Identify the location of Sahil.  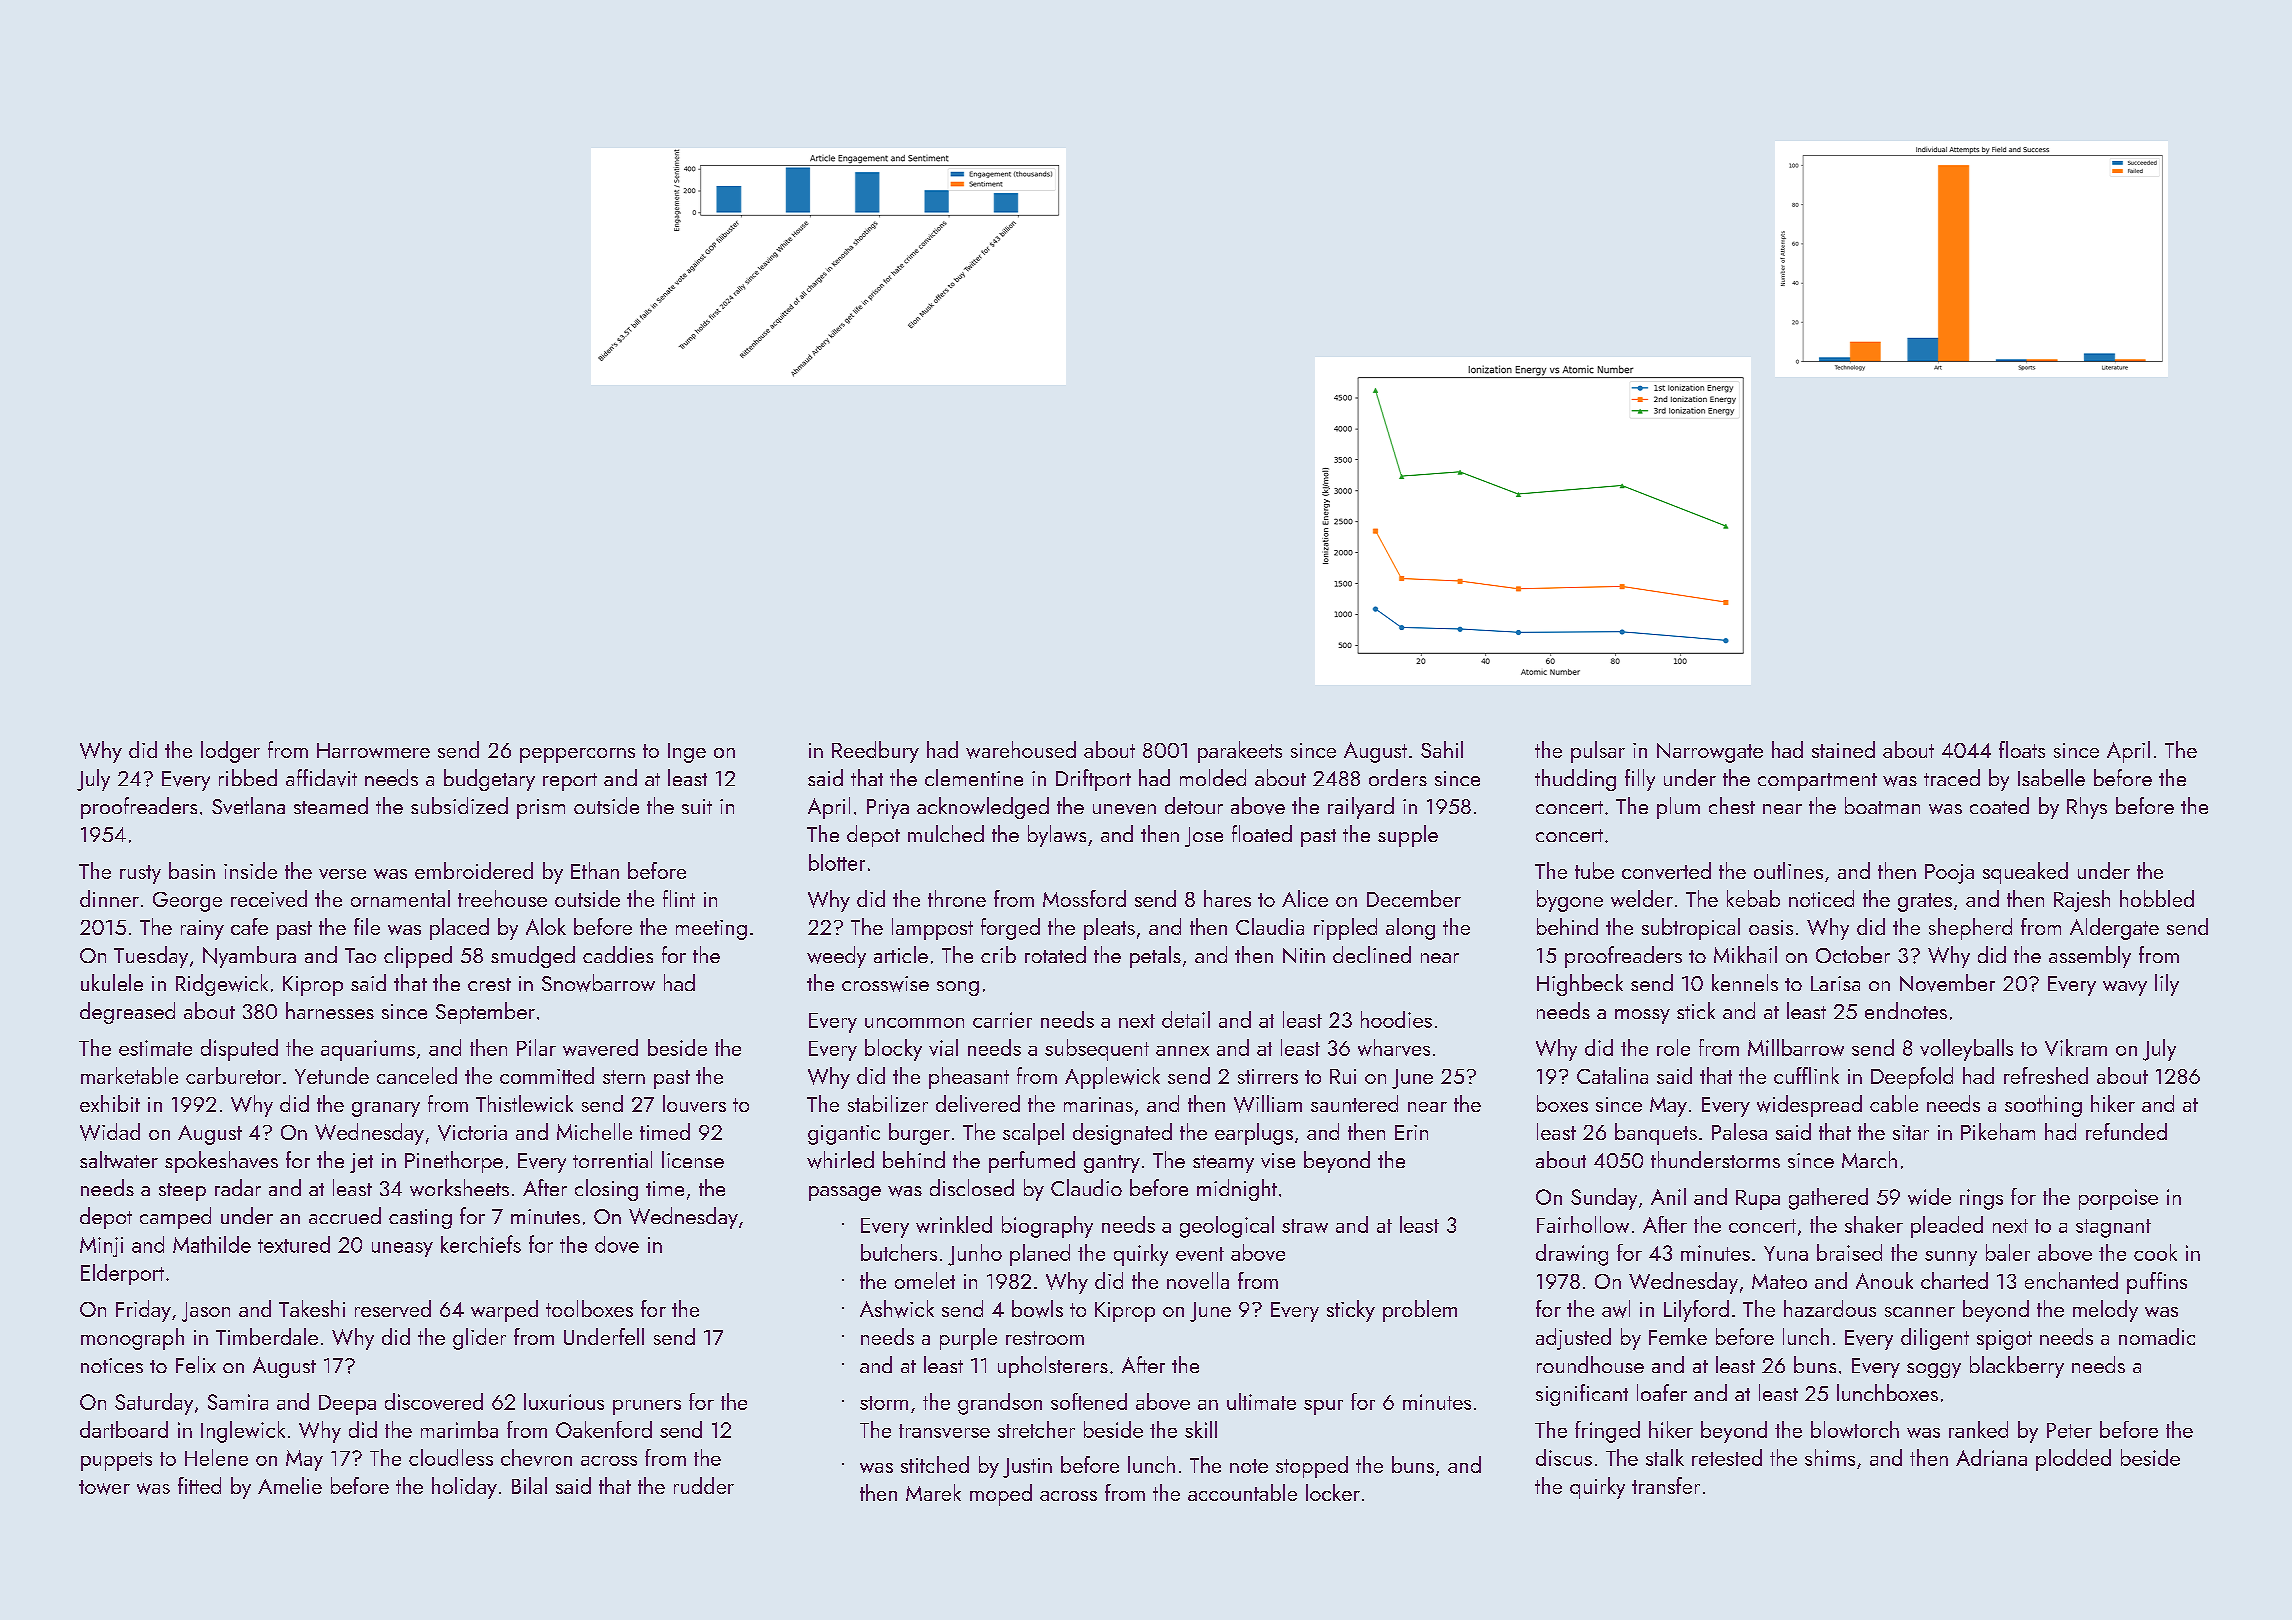
(1442, 749).
